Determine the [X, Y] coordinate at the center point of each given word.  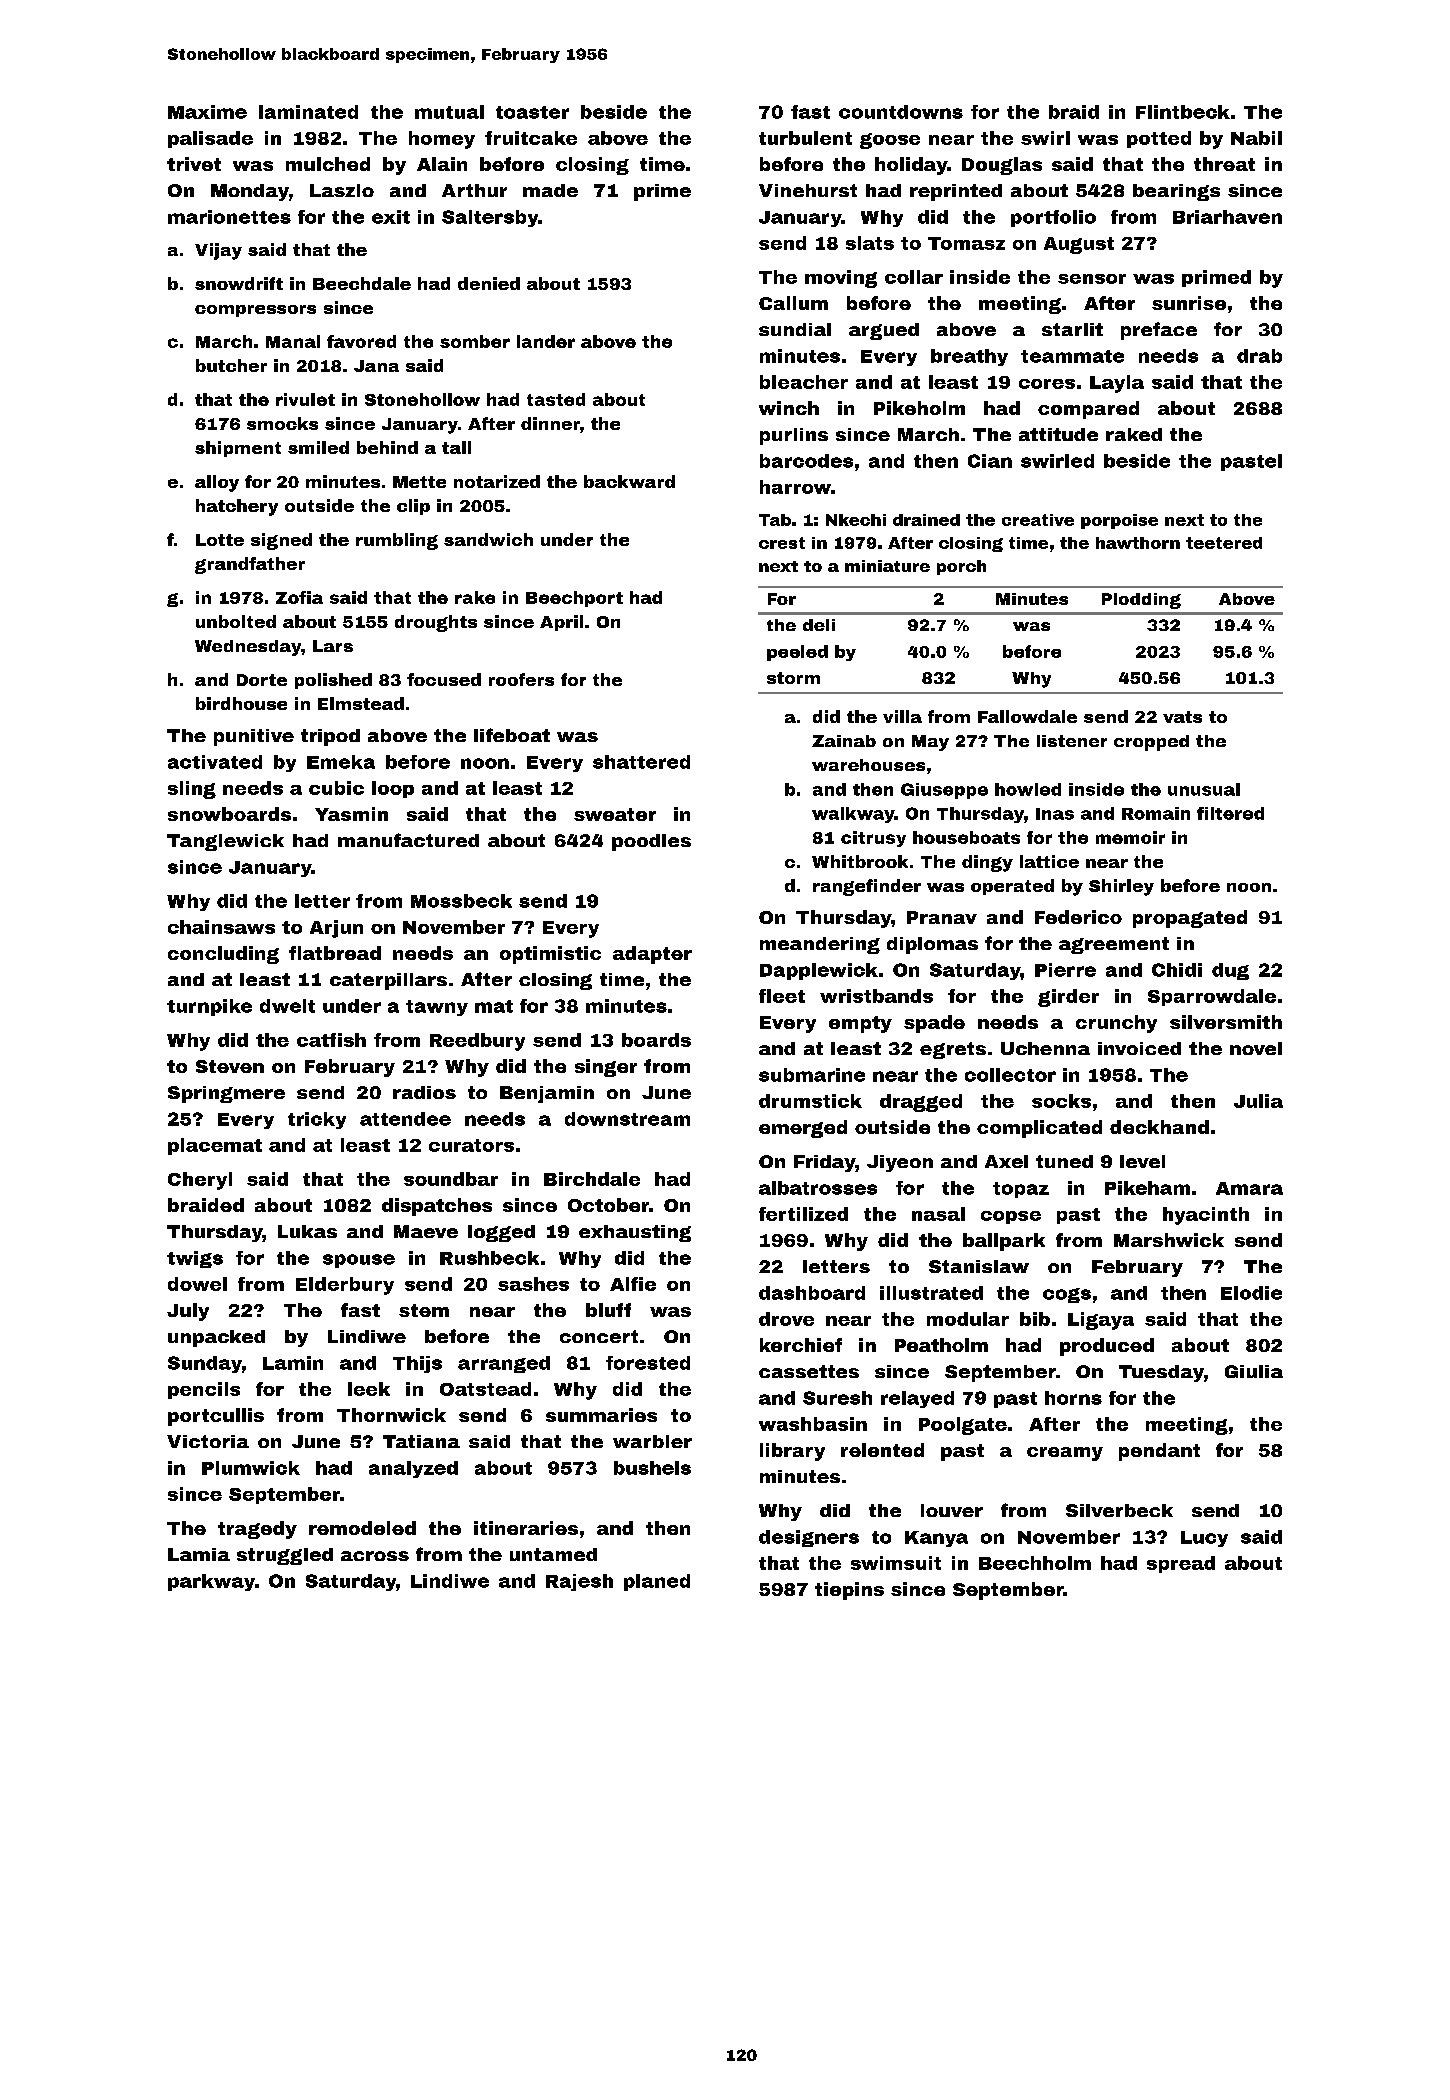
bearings [1176, 192]
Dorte [262, 680]
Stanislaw [979, 1266]
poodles [651, 842]
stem [424, 1310]
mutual [449, 112]
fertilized [803, 1214]
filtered [1230, 813]
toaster [532, 112]
